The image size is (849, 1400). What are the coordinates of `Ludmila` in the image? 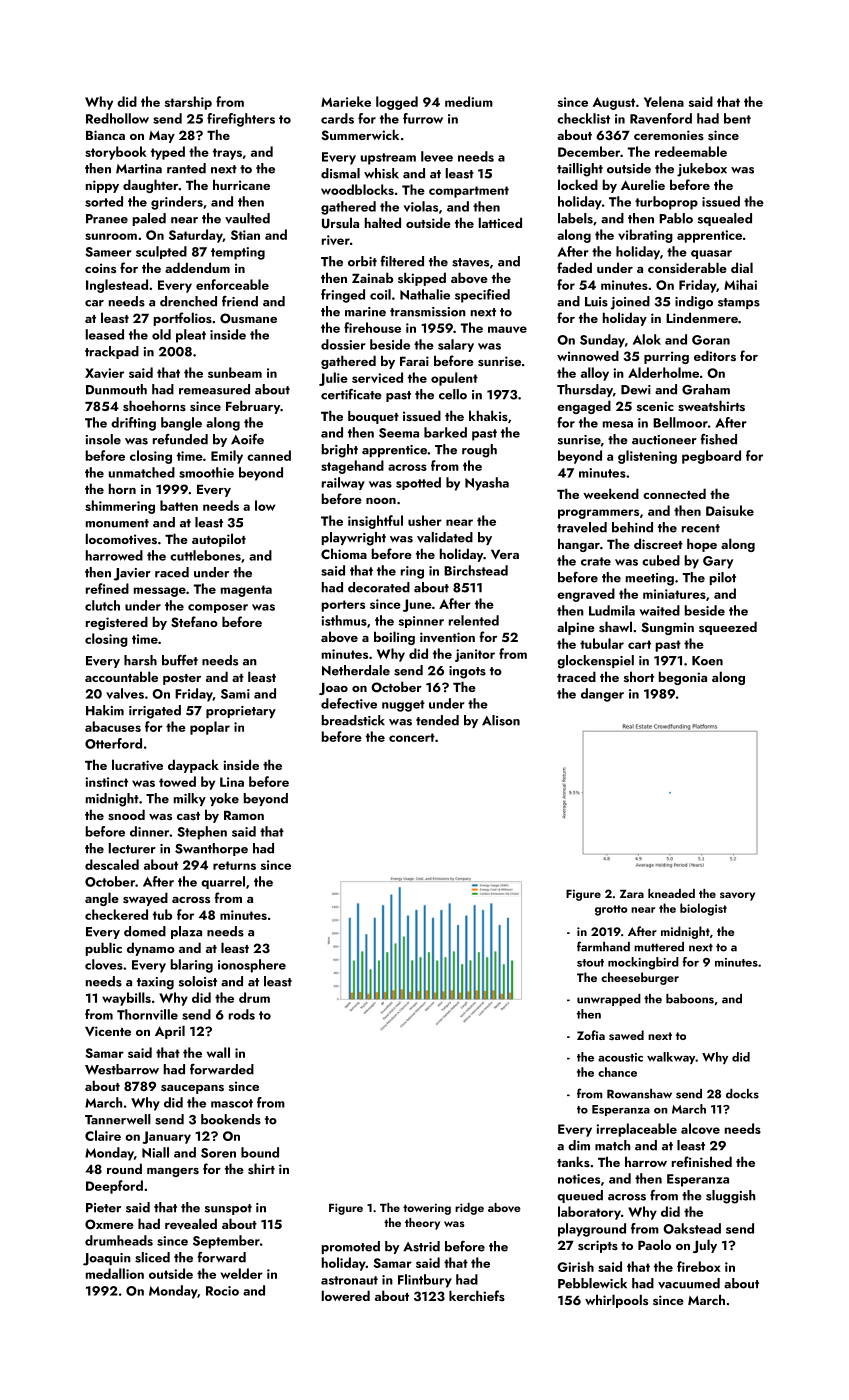 It's located at (612, 610).
